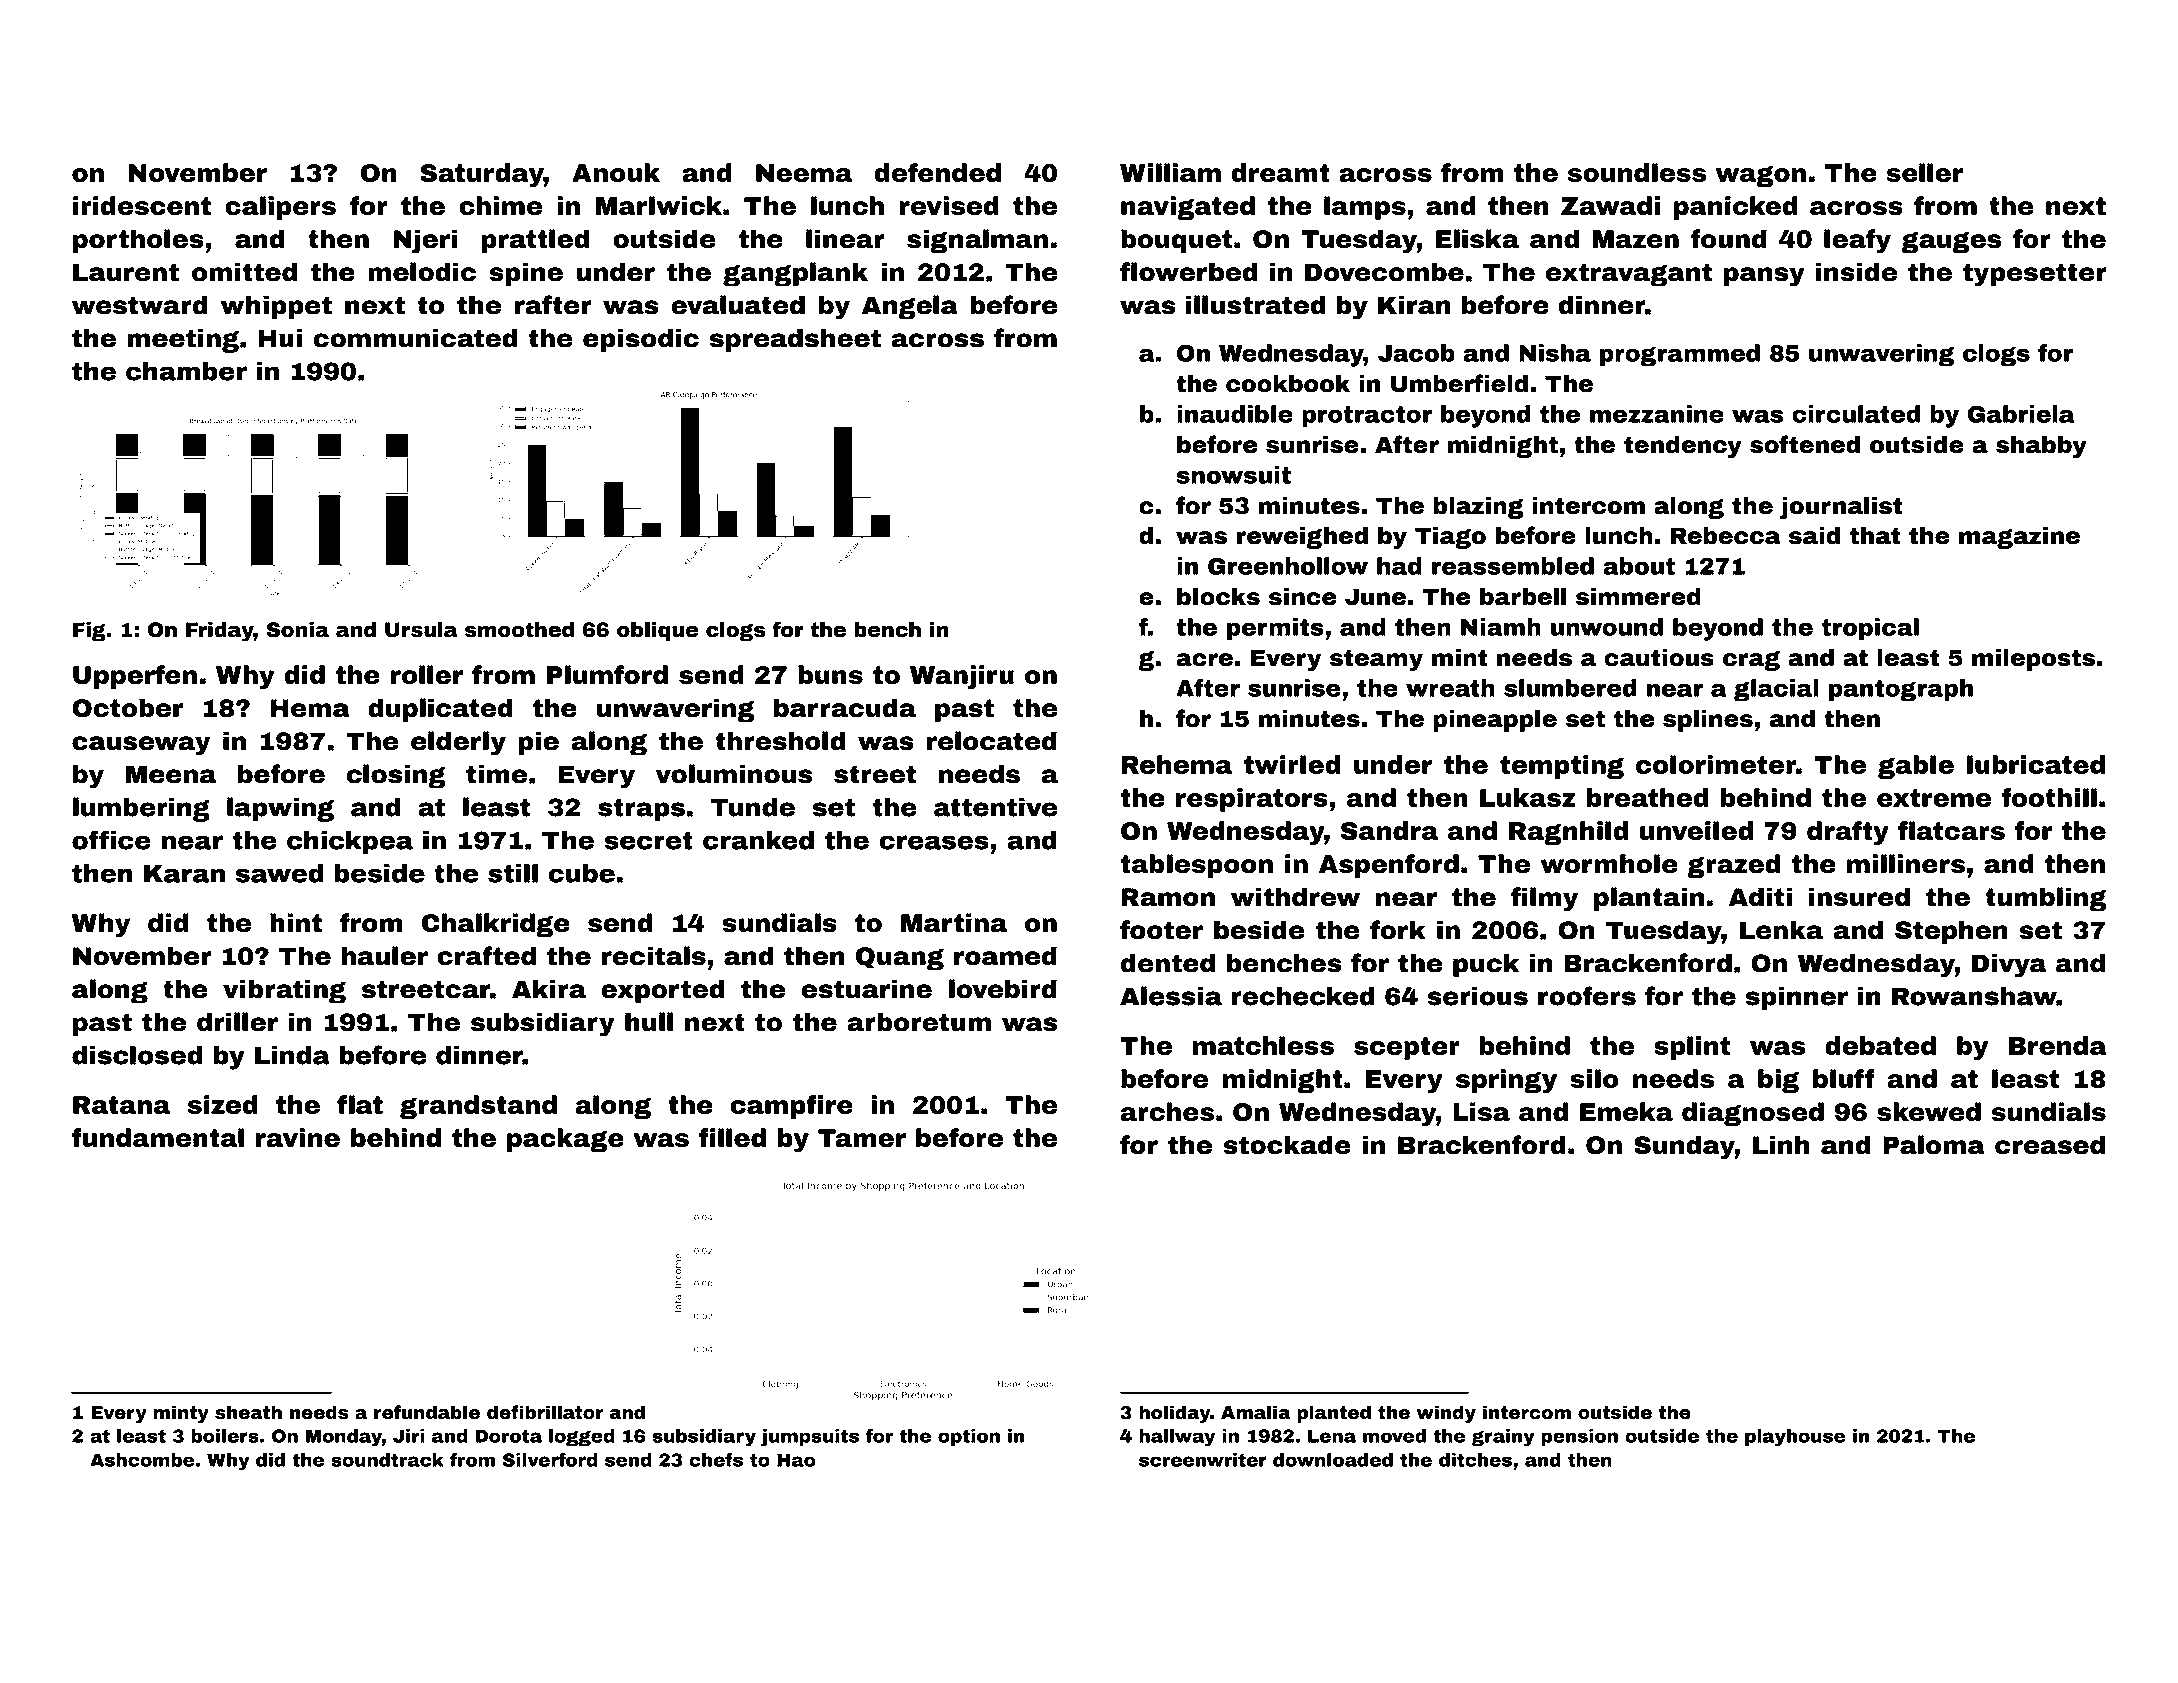 The height and width of the screenshot is (1683, 2178). I want to click on Gabriela, so click(2021, 414).
